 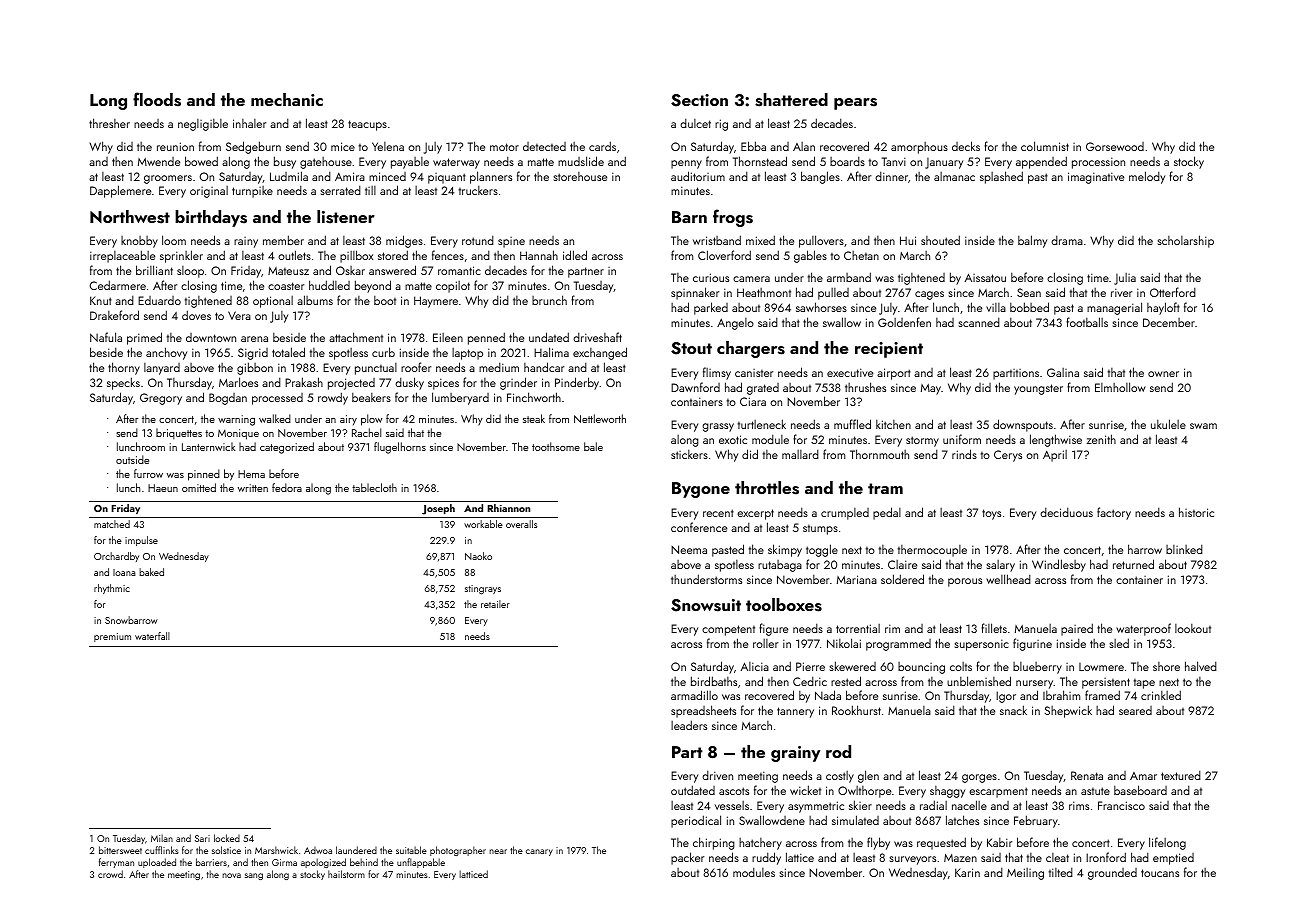 What do you see at coordinates (795, 712) in the screenshot?
I see `tannery` at bounding box center [795, 712].
